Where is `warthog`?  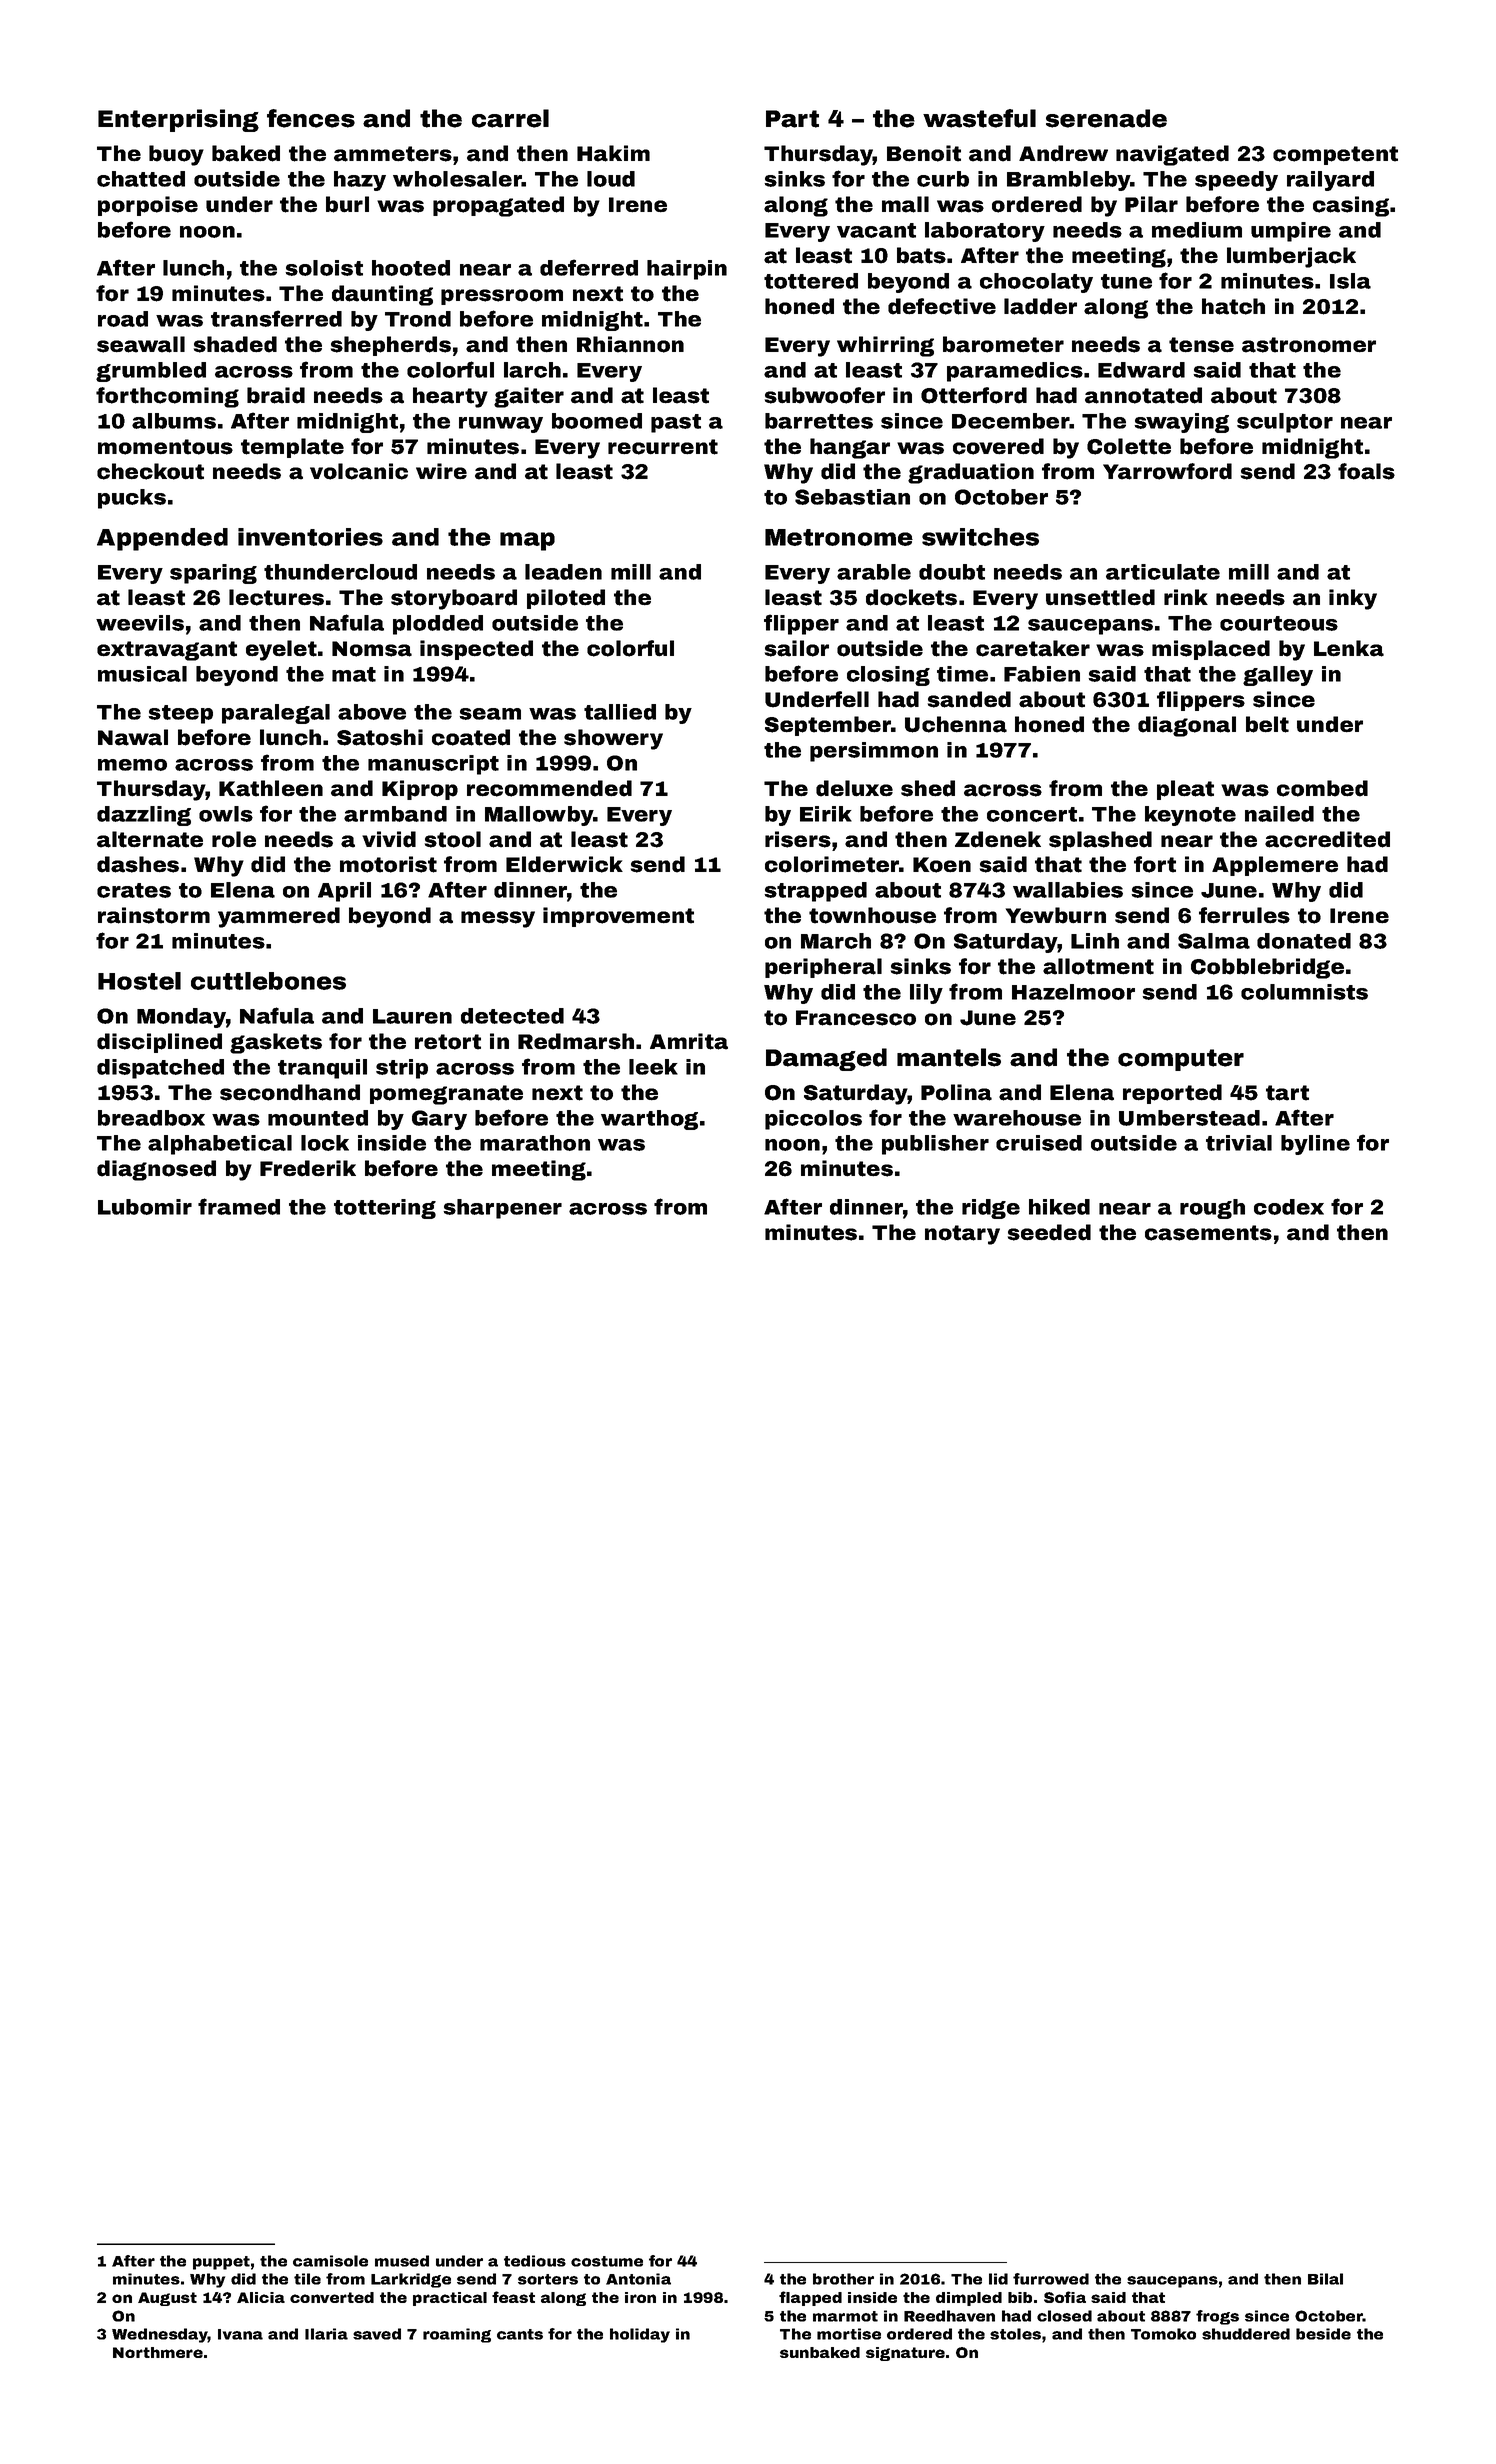 warthog is located at coordinates (649, 1120).
